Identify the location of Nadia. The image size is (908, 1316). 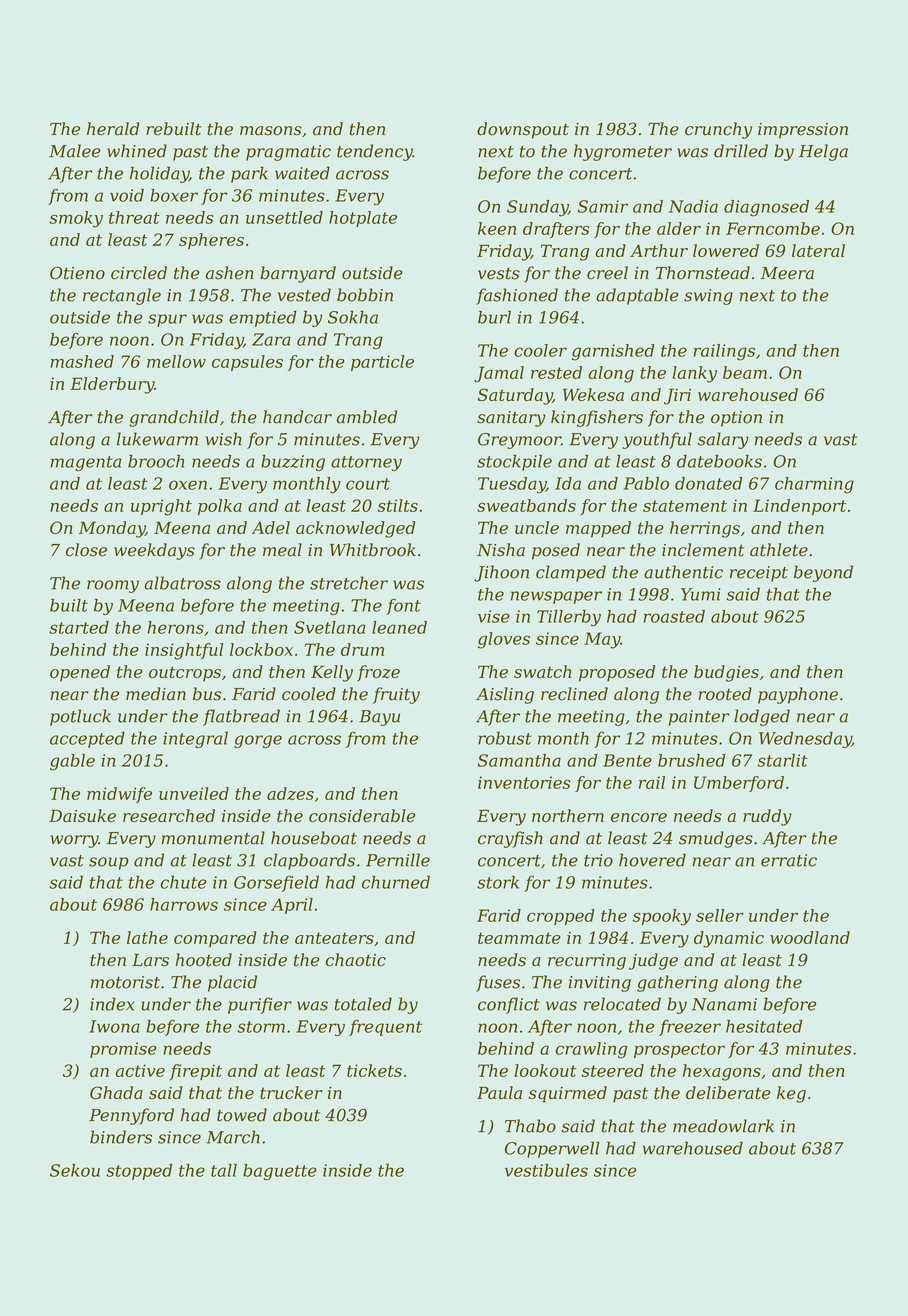
(693, 206).
